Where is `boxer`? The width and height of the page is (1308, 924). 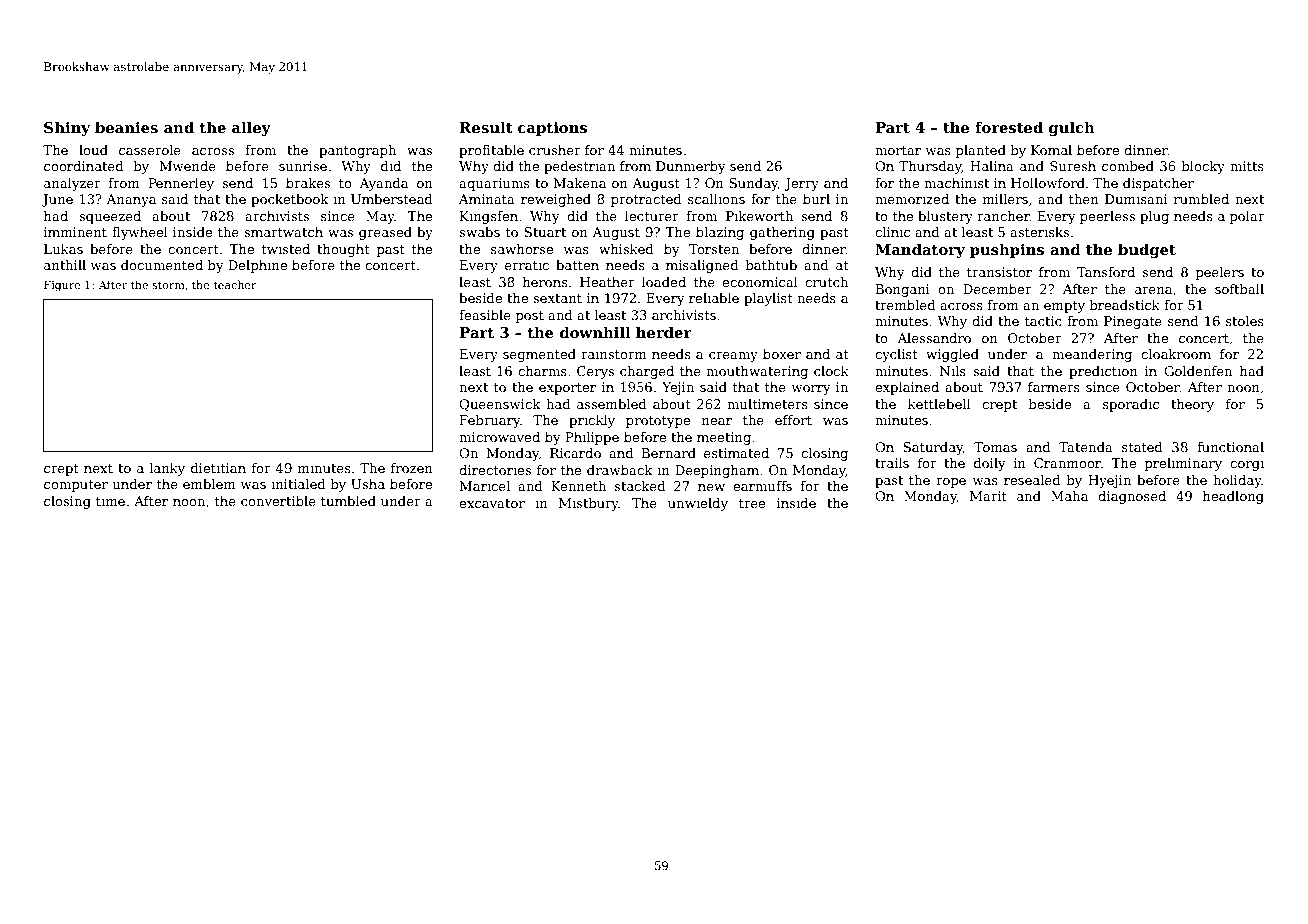 boxer is located at coordinates (782, 354).
